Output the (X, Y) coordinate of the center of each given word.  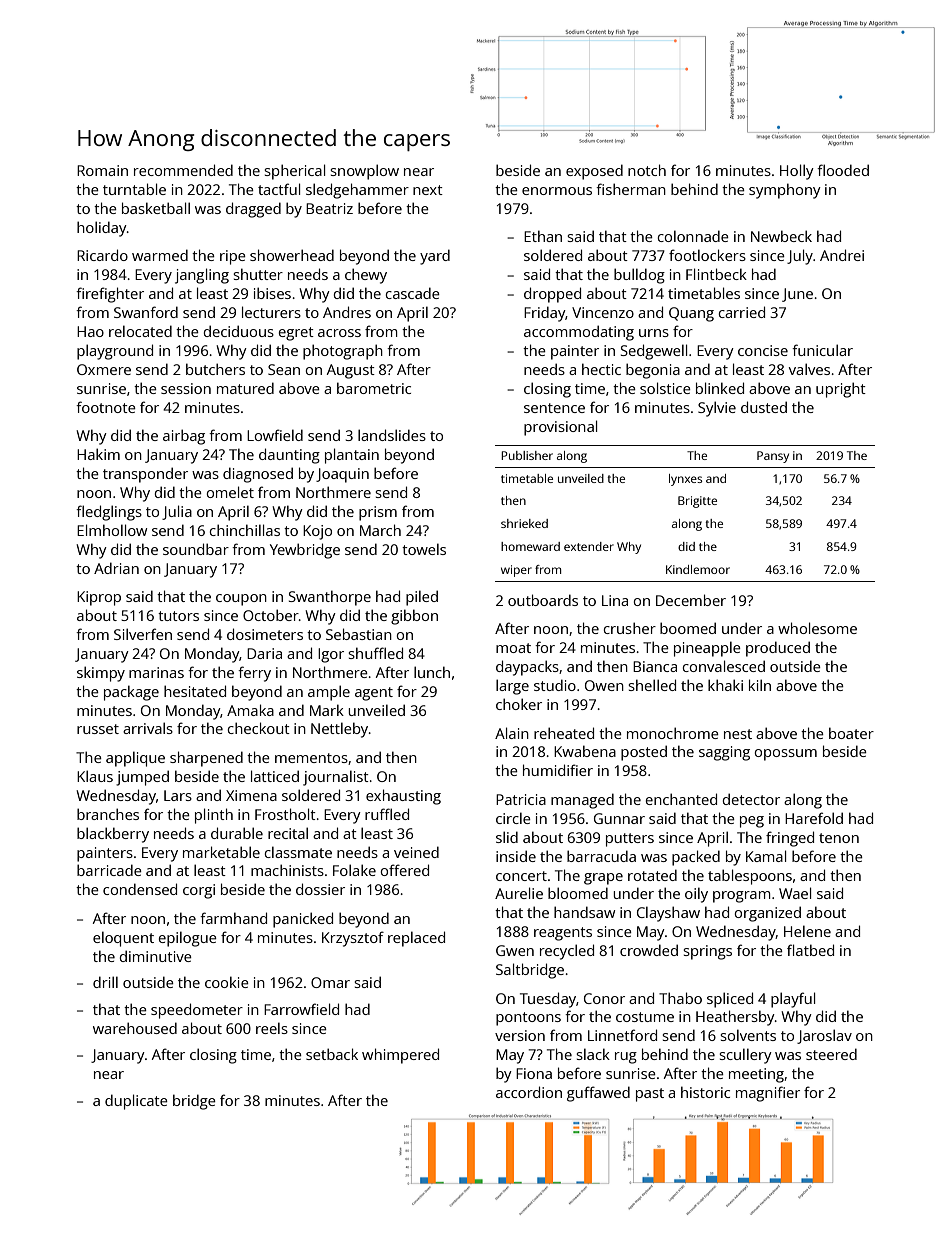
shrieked (524, 523)
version (520, 1035)
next (428, 190)
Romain (102, 170)
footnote (106, 407)
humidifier (558, 770)
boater (851, 733)
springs (707, 952)
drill (105, 982)
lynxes (685, 480)
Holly (797, 172)
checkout (258, 728)
